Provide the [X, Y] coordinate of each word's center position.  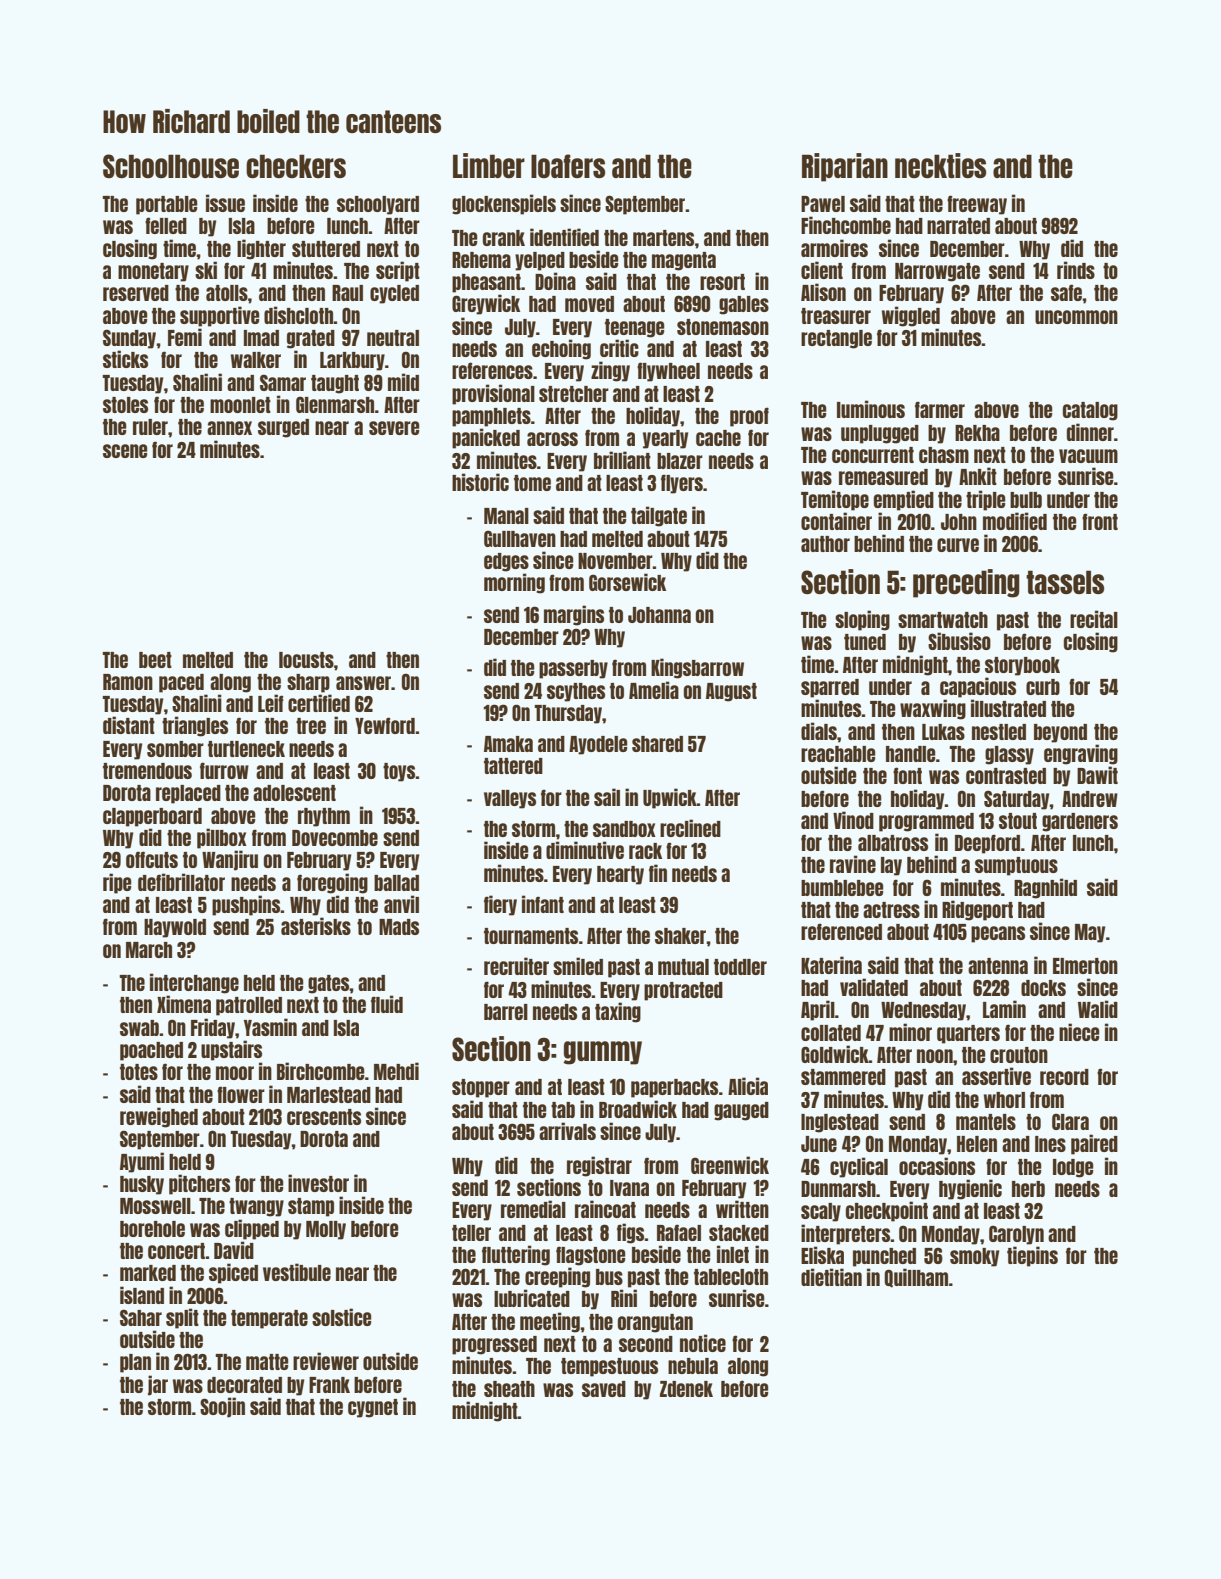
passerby [573, 669]
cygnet [373, 1408]
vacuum [1088, 456]
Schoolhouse [171, 166]
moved [589, 304]
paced [181, 683]
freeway [977, 205]
